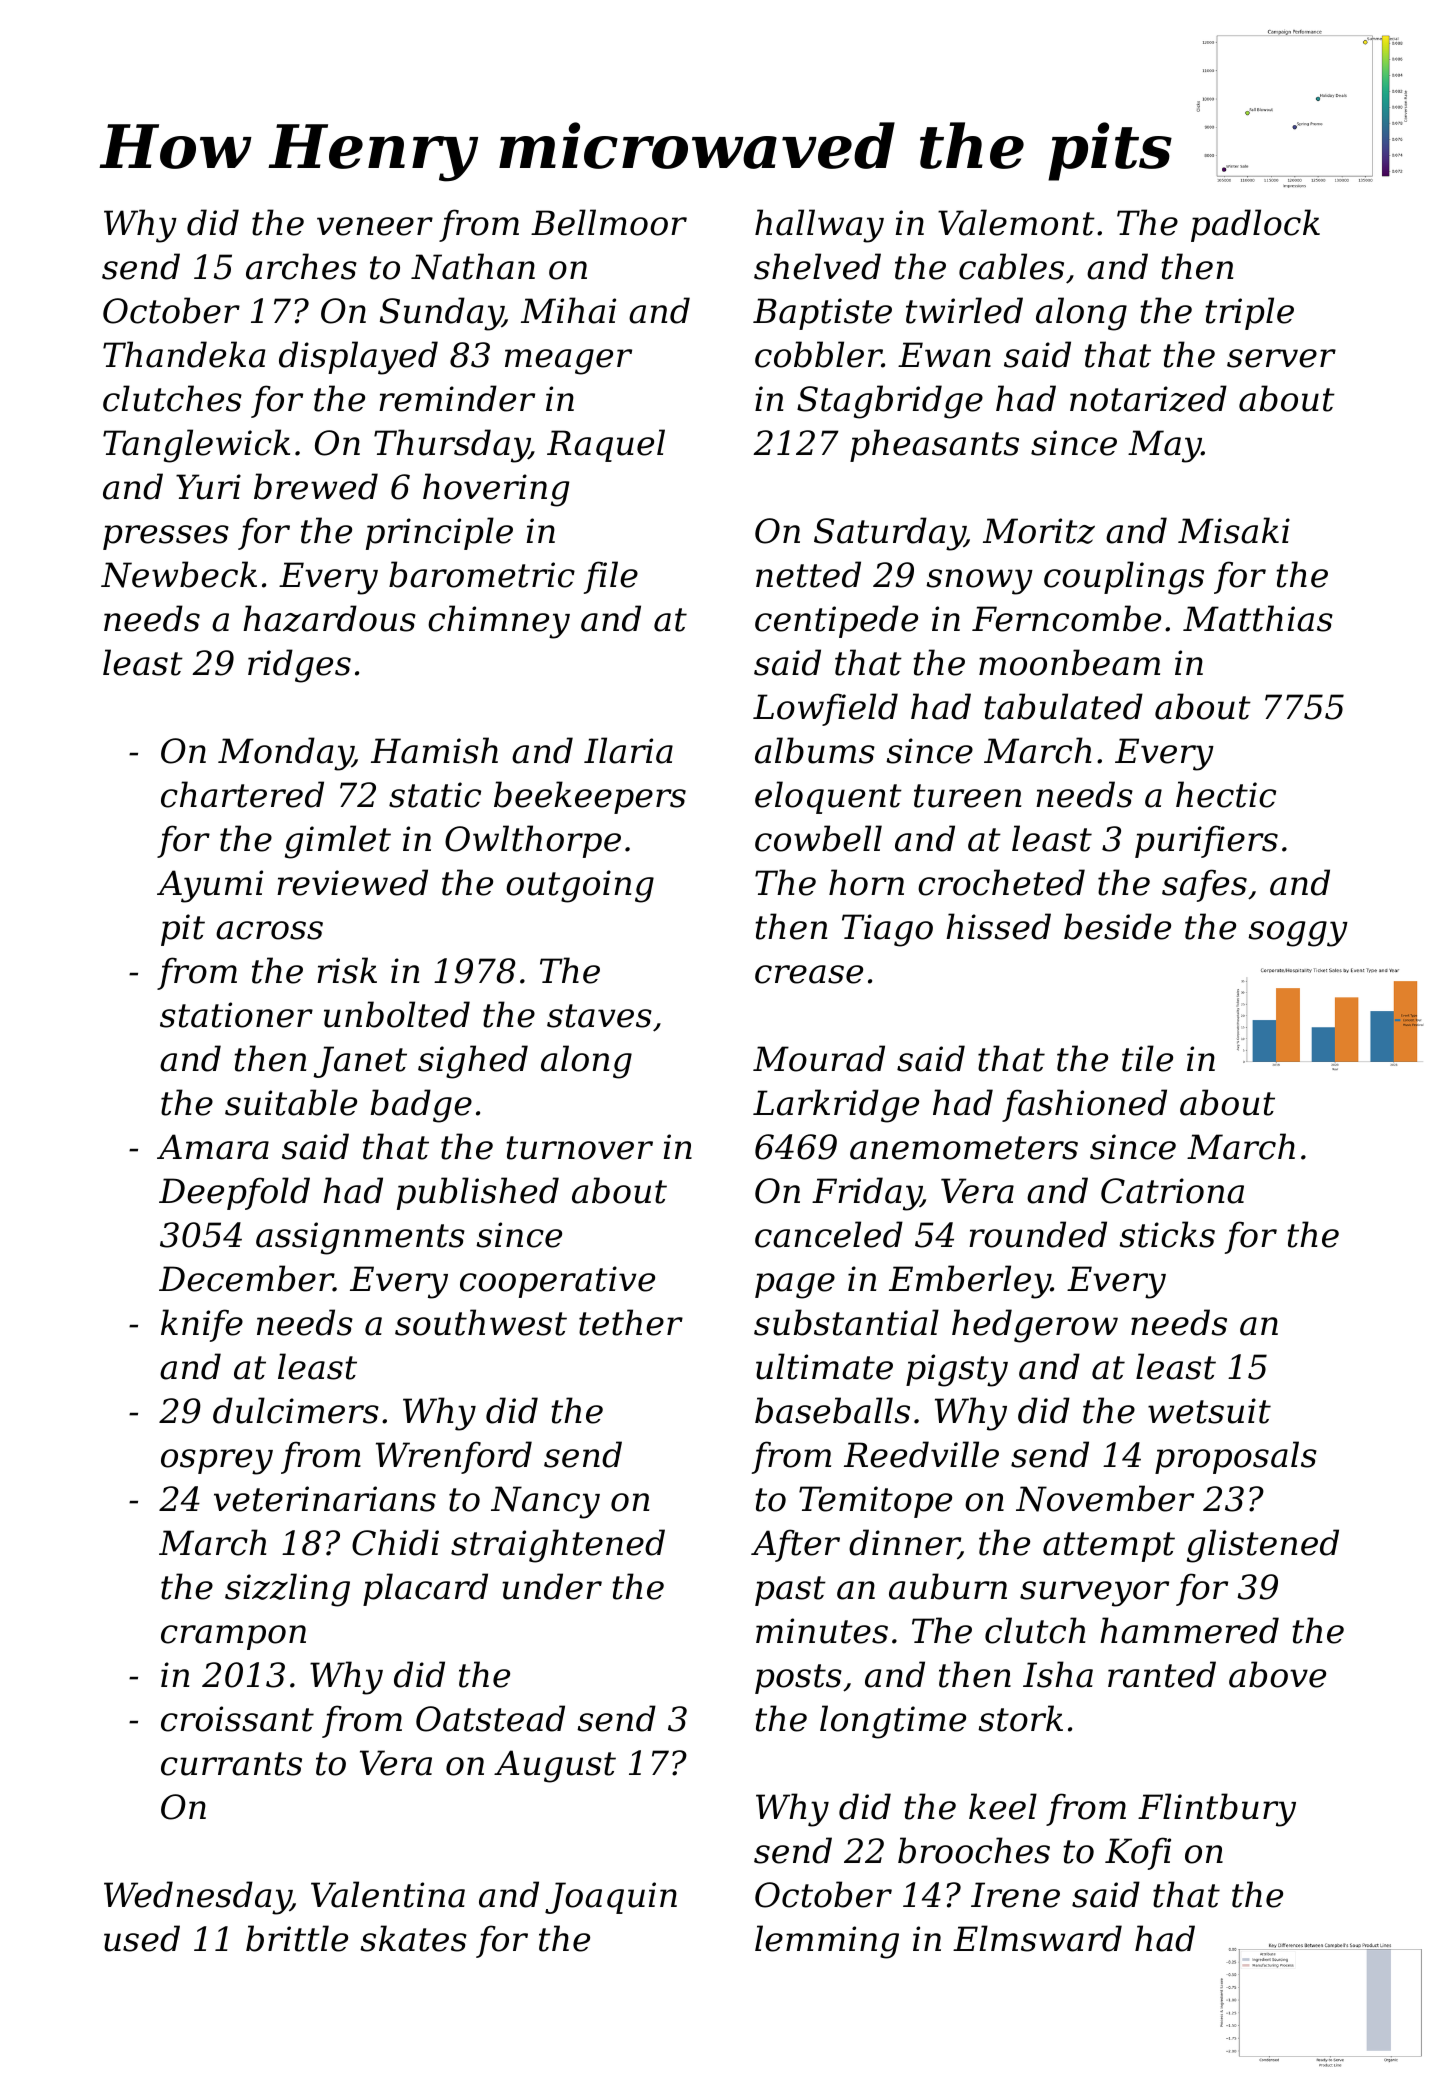 The width and height of the document is (1450, 2100). I want to click on arches, so click(301, 266).
